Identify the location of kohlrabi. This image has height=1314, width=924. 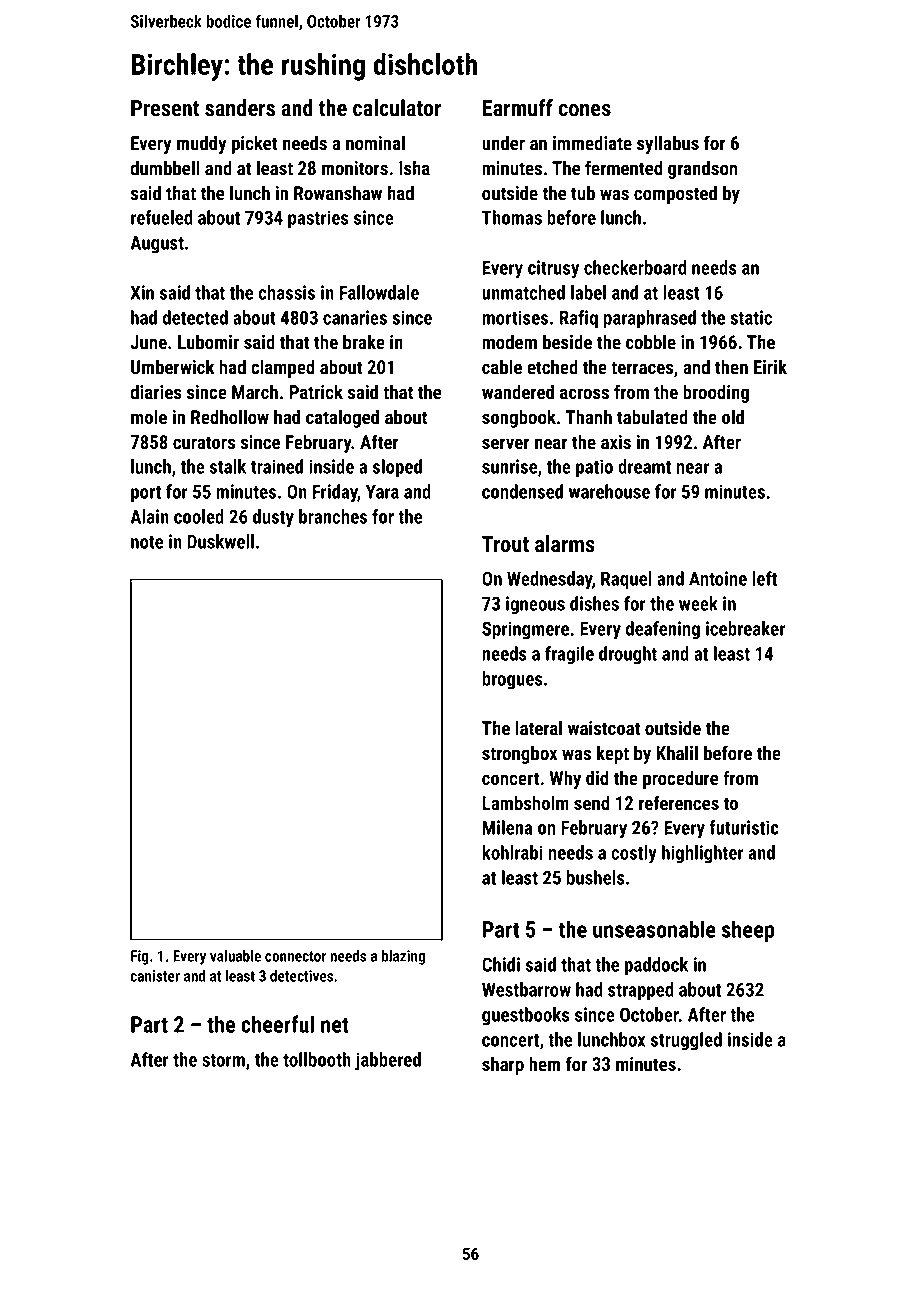
(512, 852).
